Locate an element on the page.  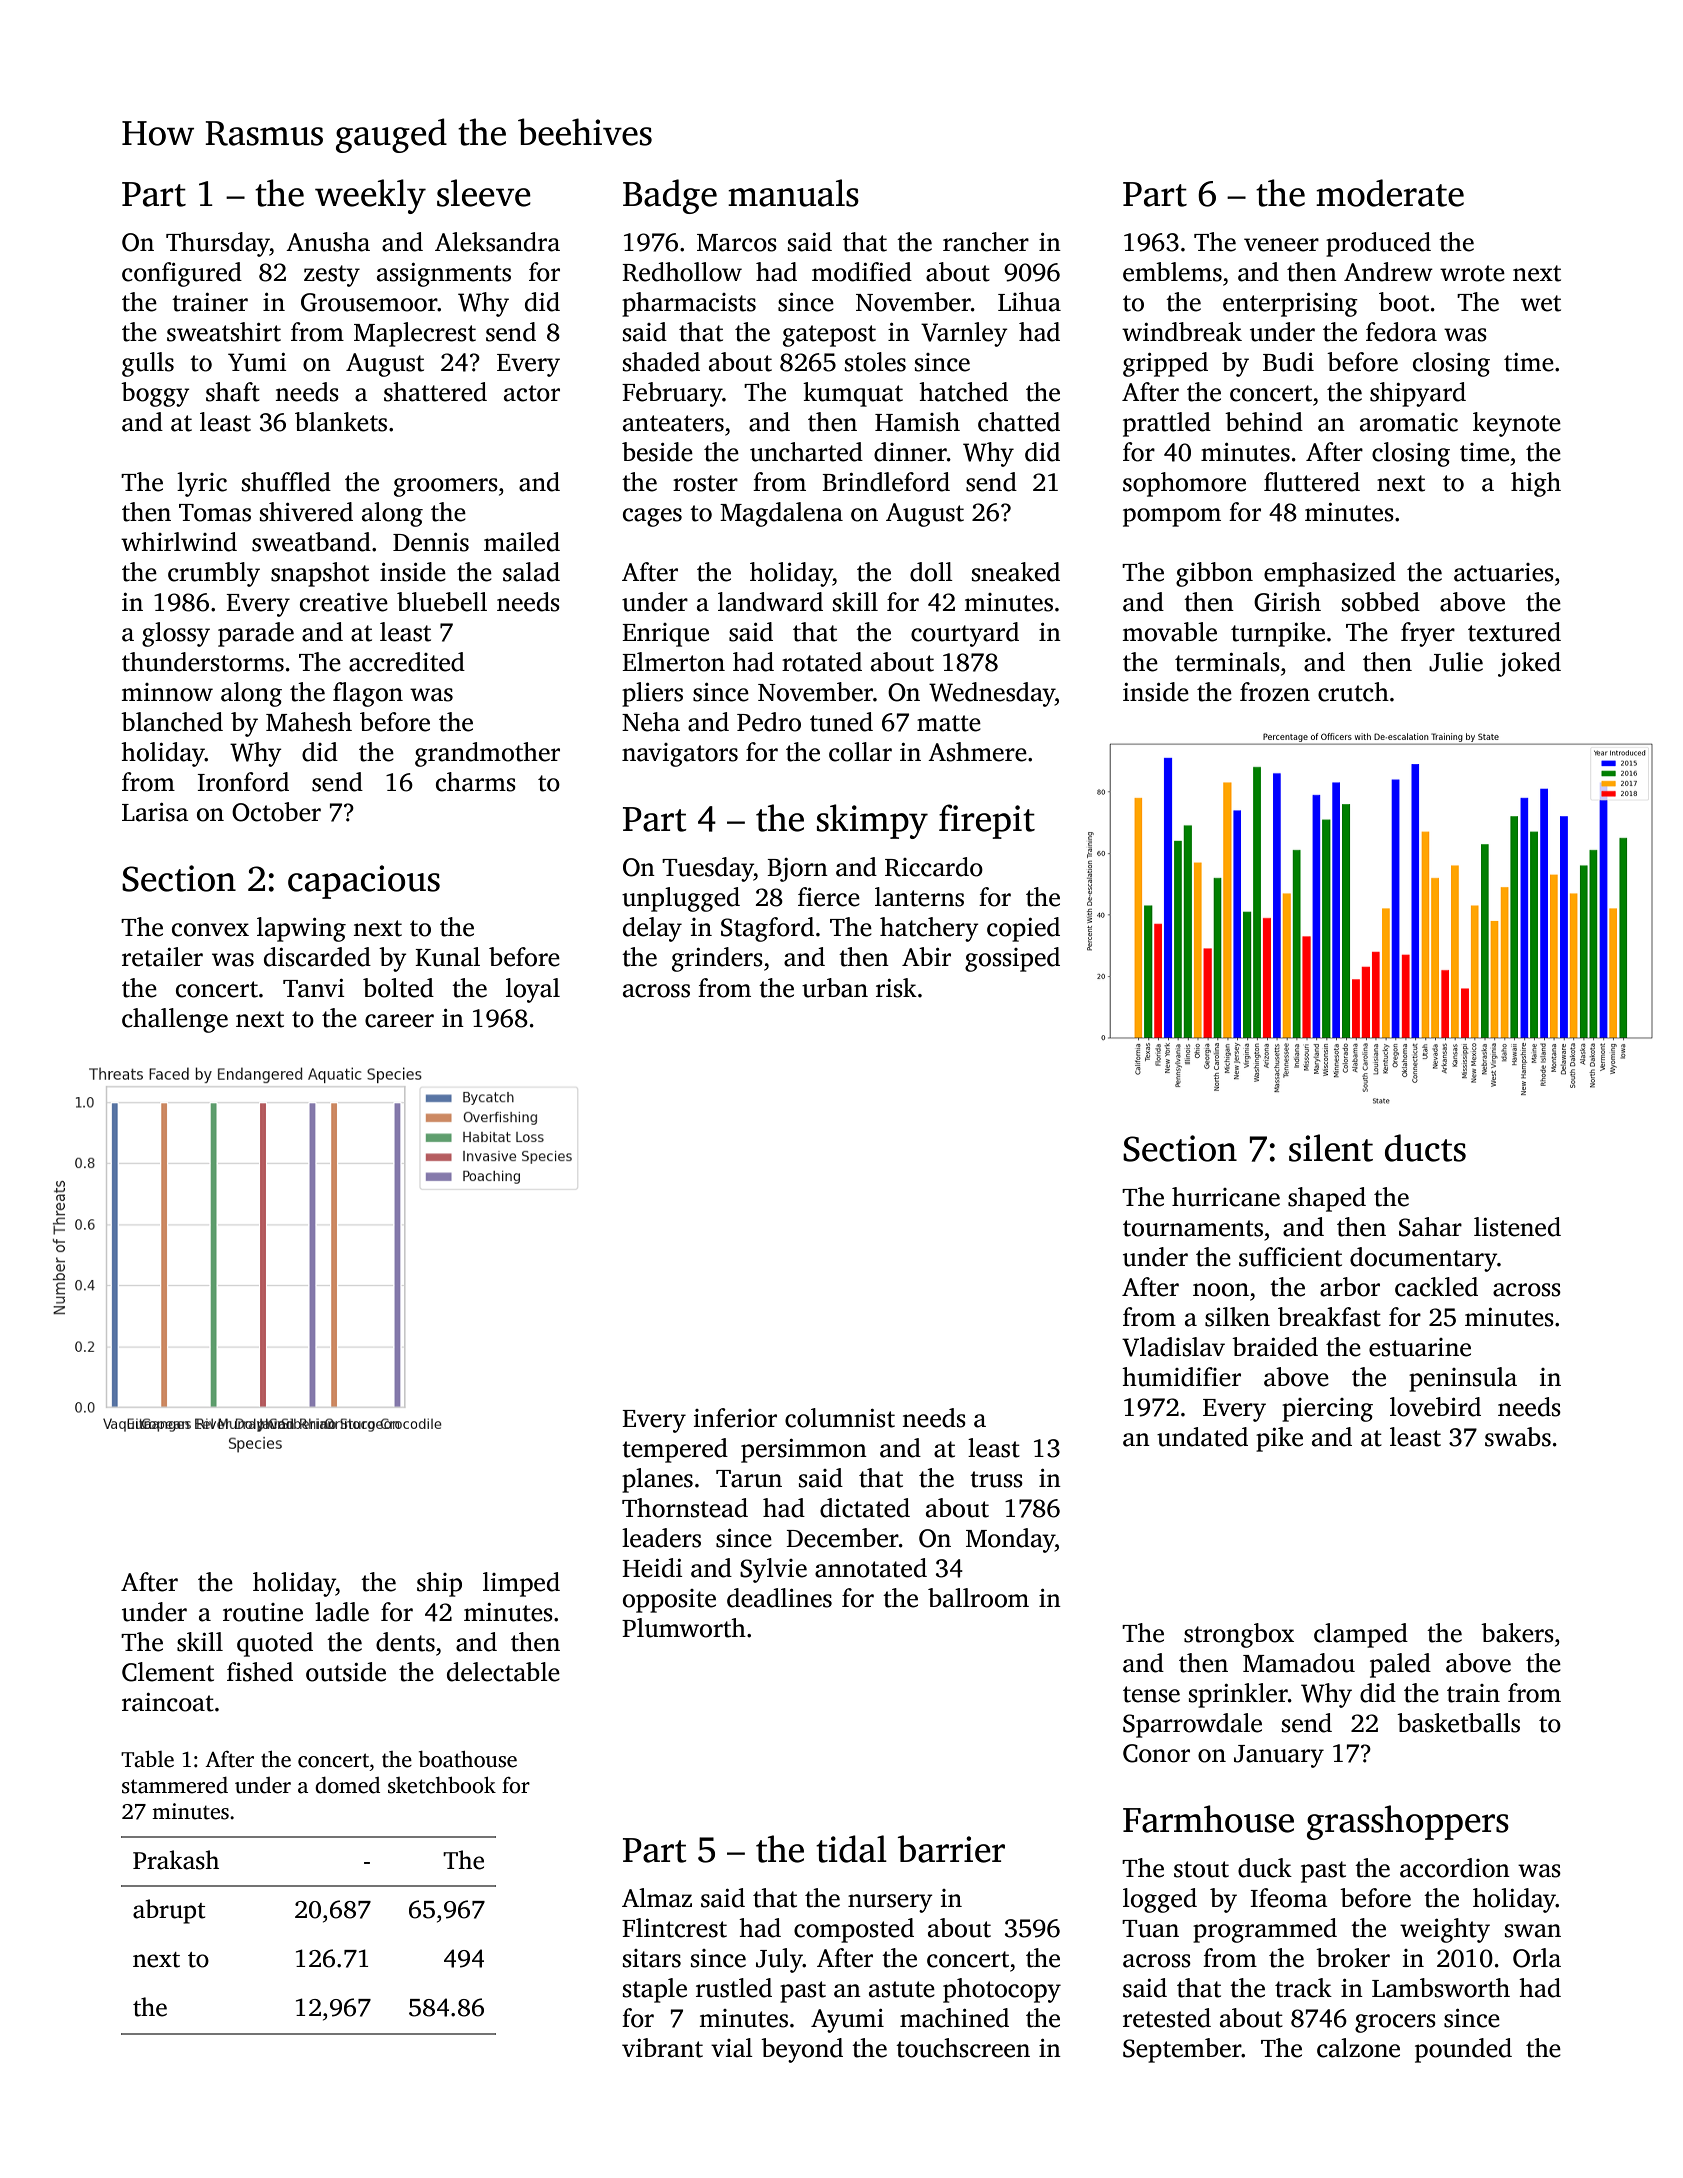
firepit is located at coordinates (987, 821).
